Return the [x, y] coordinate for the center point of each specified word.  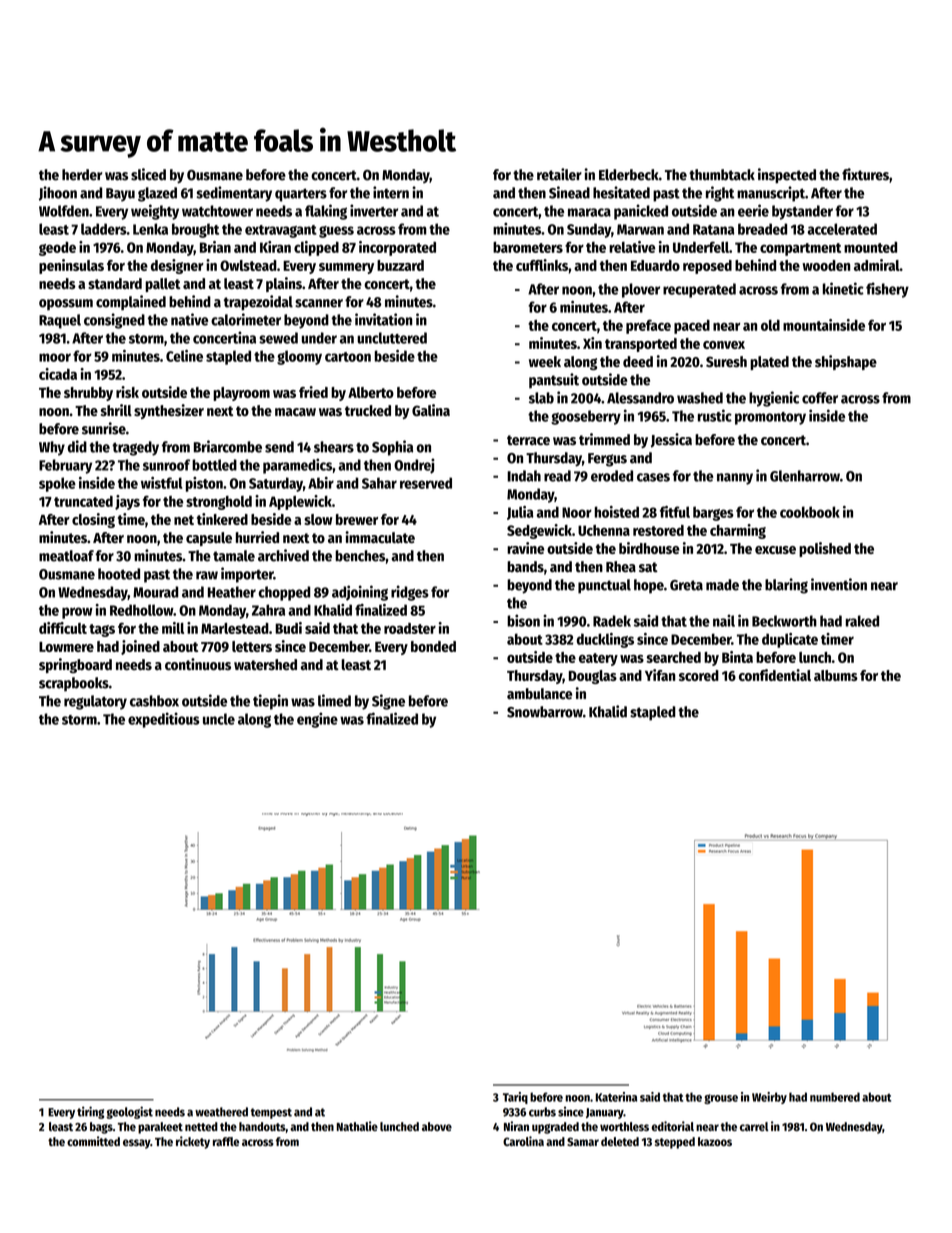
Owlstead [248, 265]
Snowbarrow [545, 712]
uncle [219, 719]
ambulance [539, 694]
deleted [620, 1141]
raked [862, 621]
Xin [592, 343]
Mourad [155, 592]
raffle [226, 1141]
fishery [887, 290]
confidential [775, 675]
